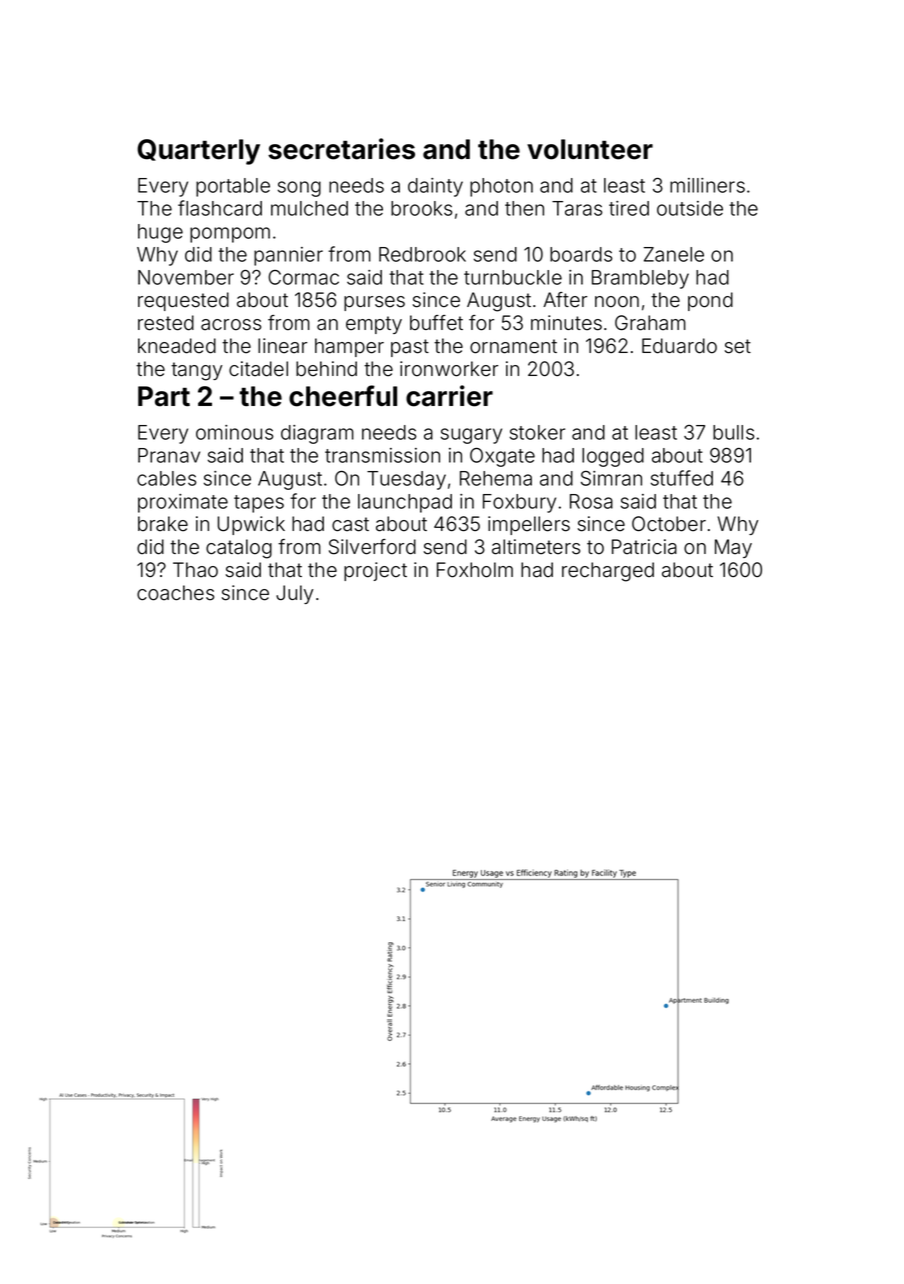 This screenshot has height=1284, width=904. What do you see at coordinates (608, 572) in the screenshot?
I see `recharged` at bounding box center [608, 572].
